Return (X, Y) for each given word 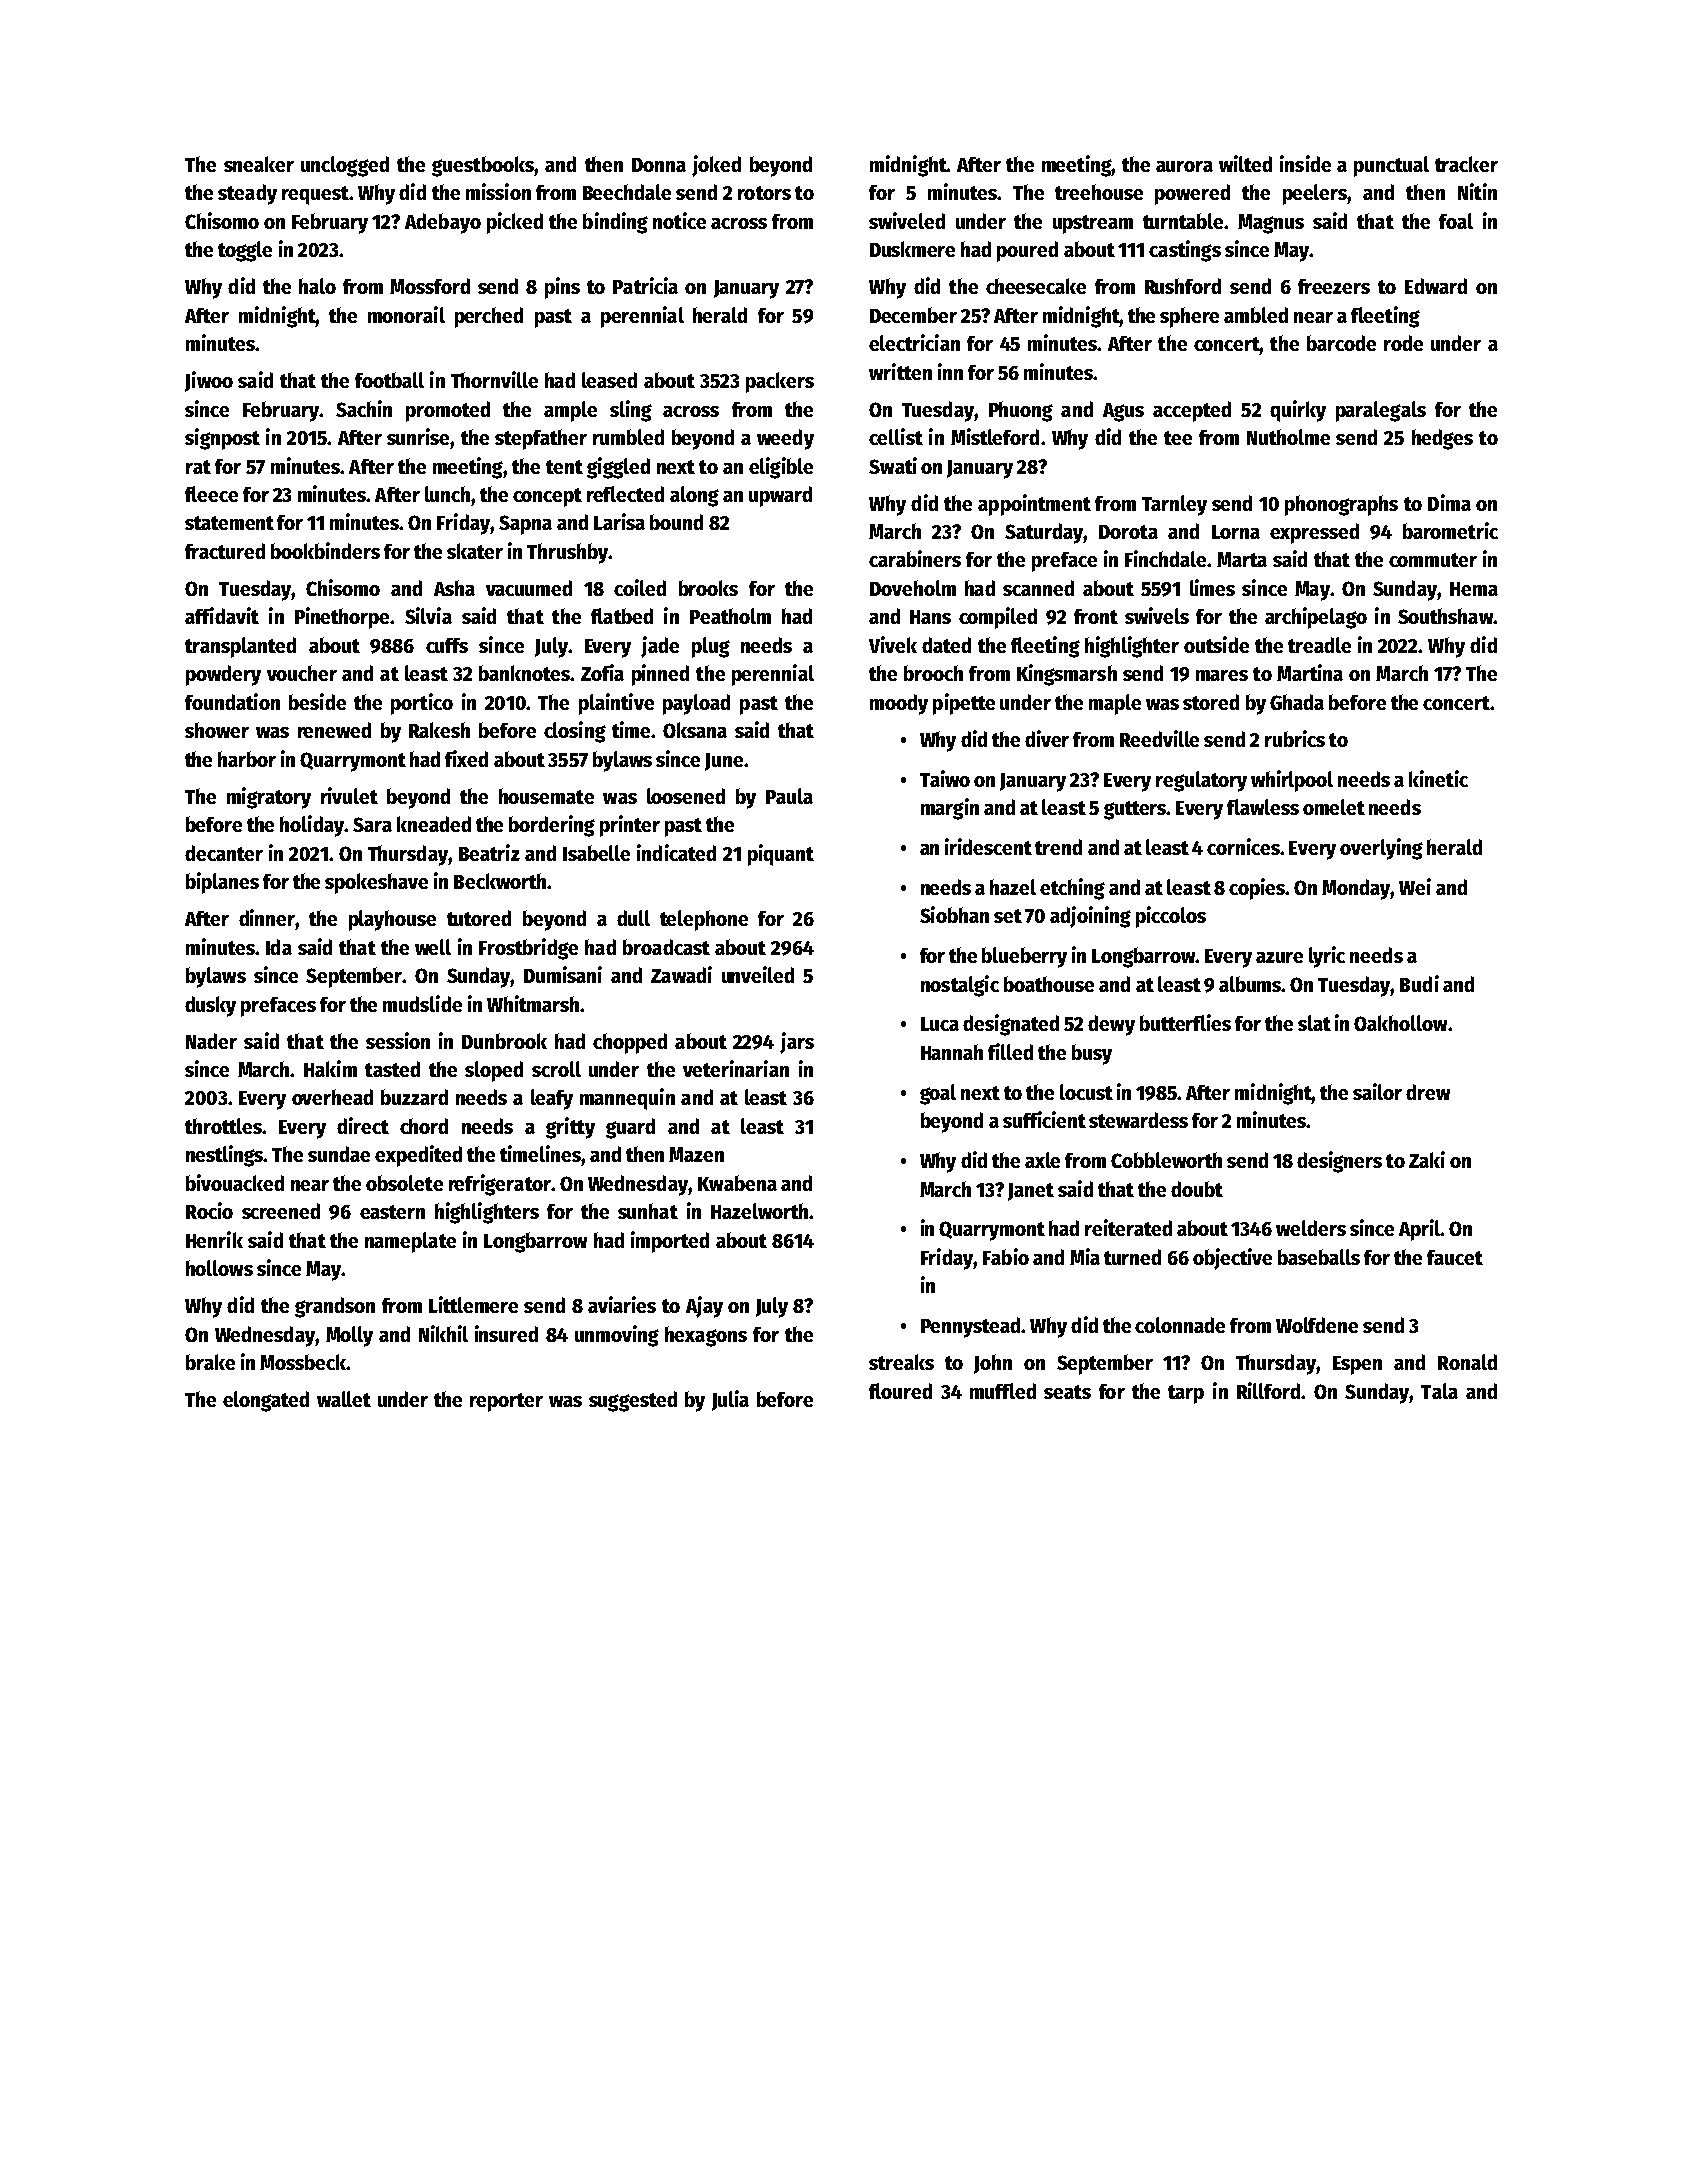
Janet (1031, 1192)
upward (780, 496)
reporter (506, 1402)
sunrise (418, 436)
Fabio (1006, 1256)
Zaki (1427, 1159)
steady (247, 194)
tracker (1466, 164)
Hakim (330, 1068)
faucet (1455, 1257)
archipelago (1316, 618)
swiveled (907, 220)
